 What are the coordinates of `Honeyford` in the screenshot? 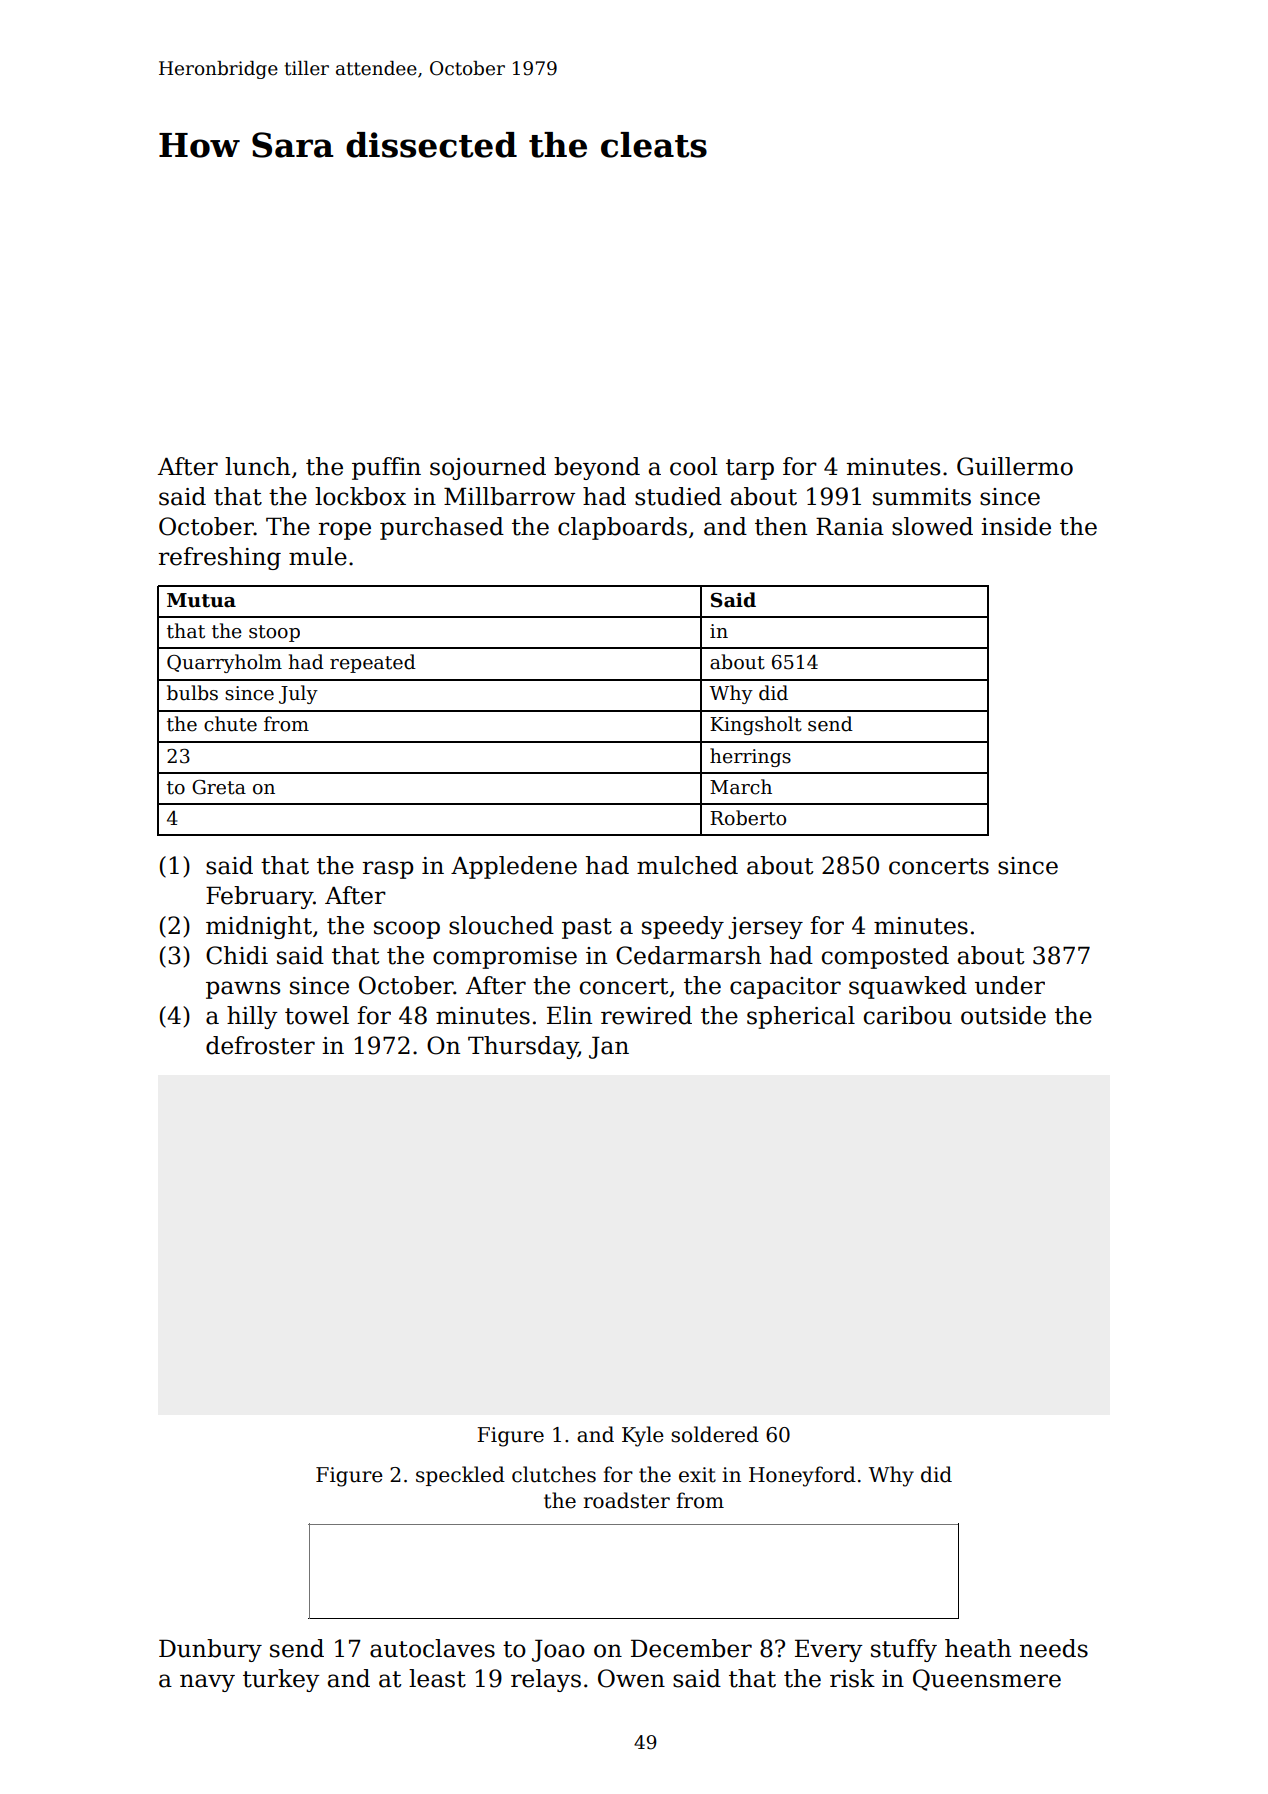 It's located at (802, 1476).
